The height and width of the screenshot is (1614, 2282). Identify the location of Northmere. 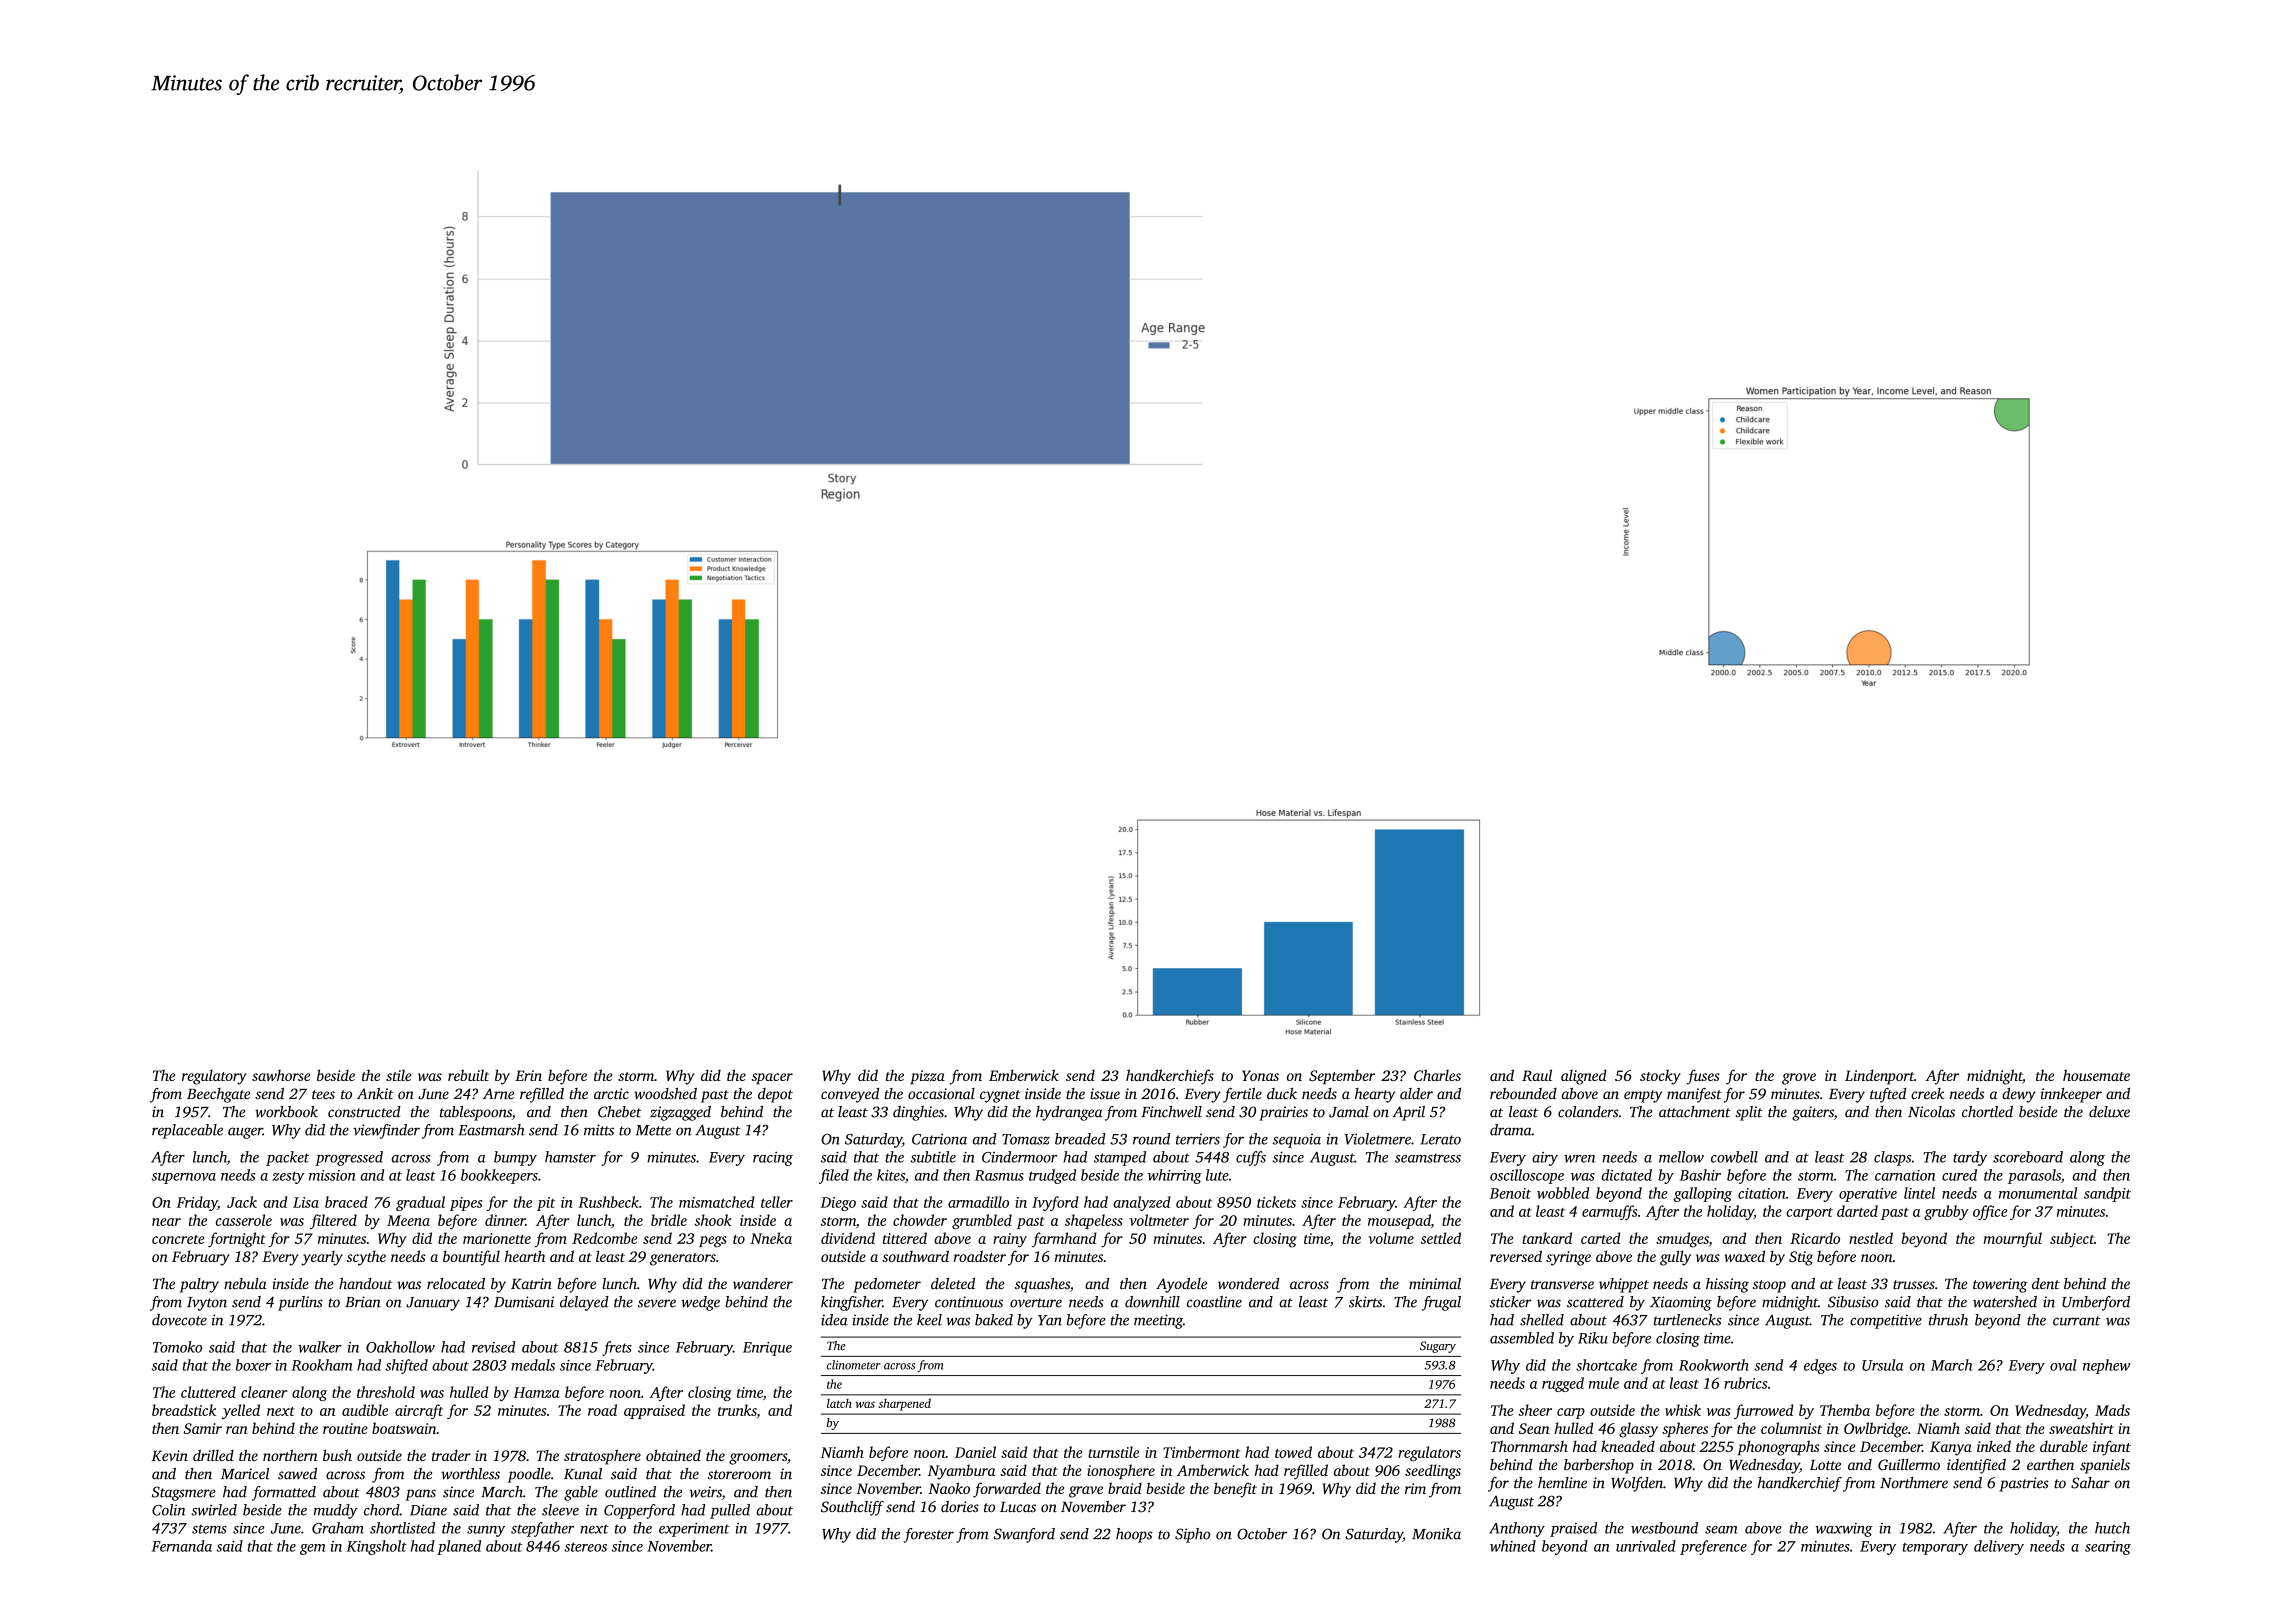
(1914, 1483).
